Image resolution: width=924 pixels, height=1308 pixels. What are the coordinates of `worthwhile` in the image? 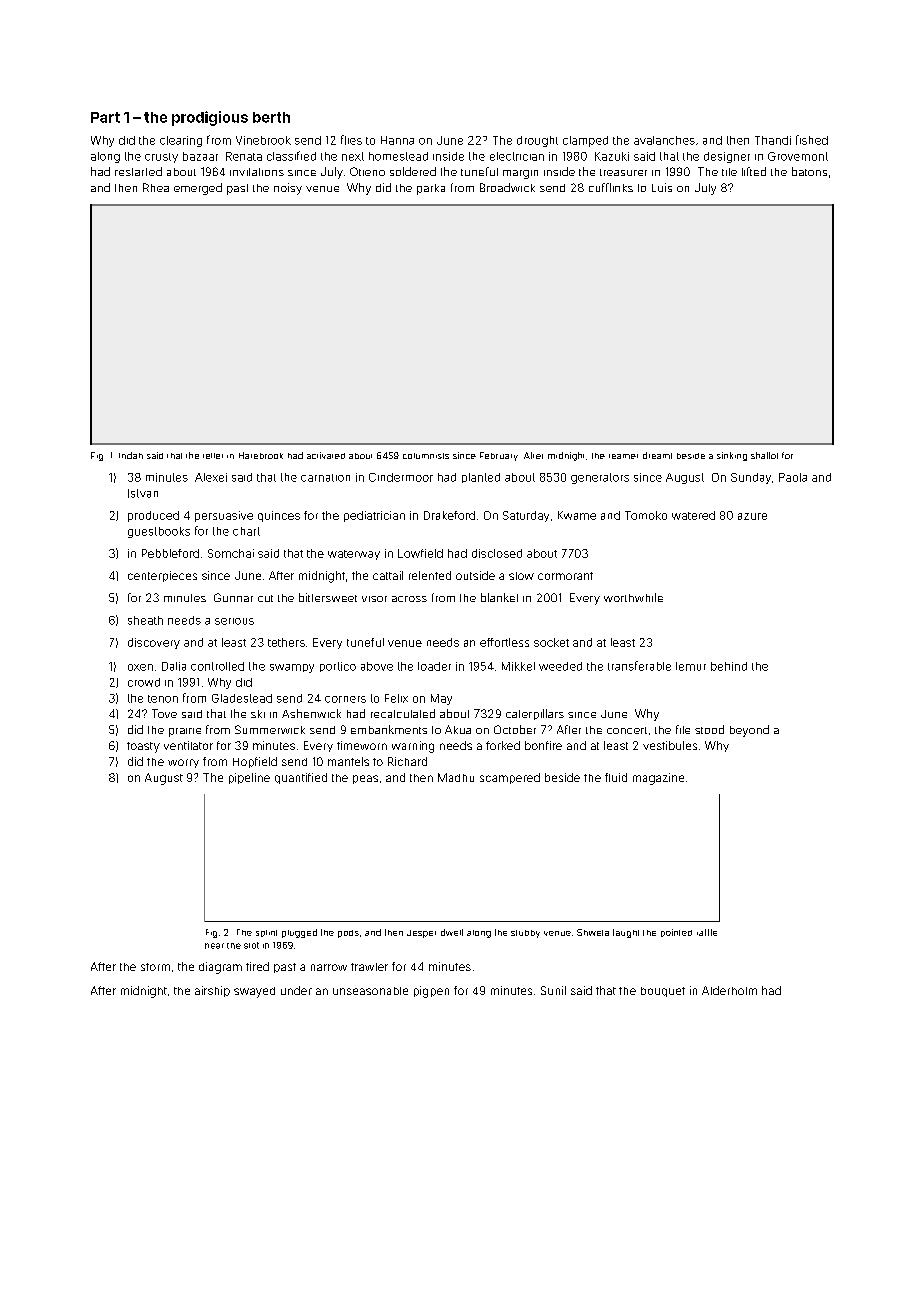 It's located at (633, 597).
